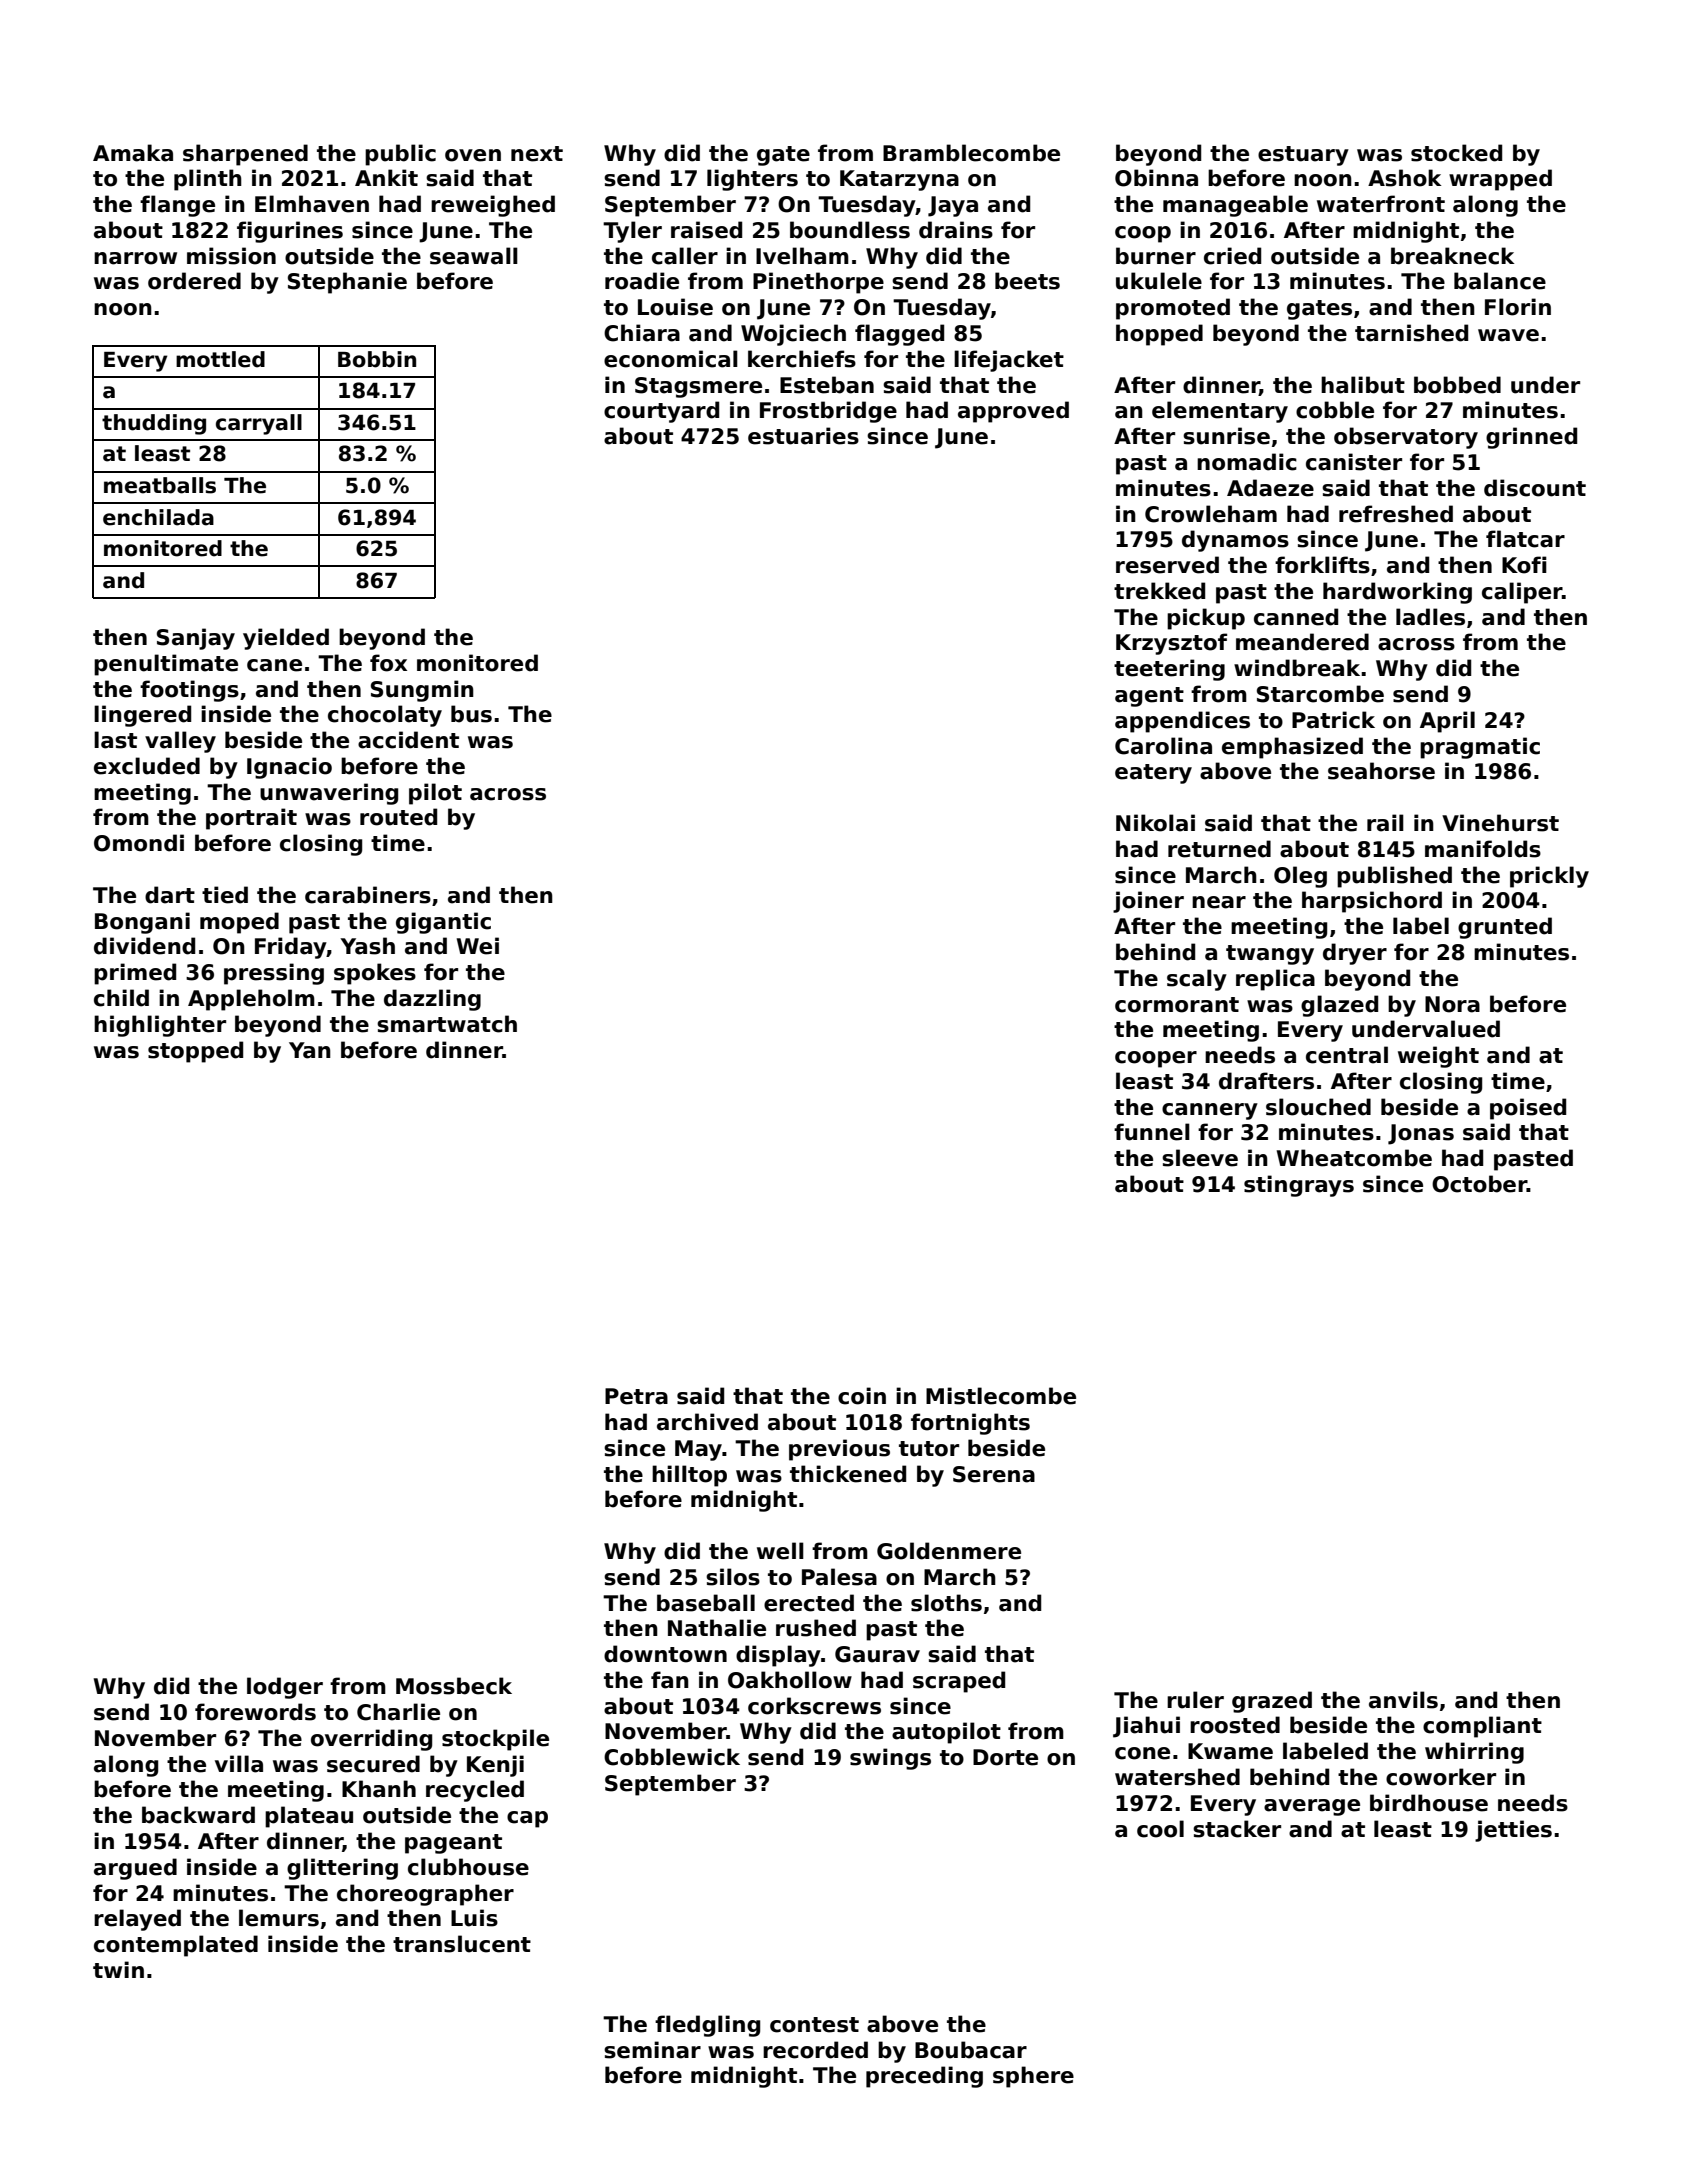  What do you see at coordinates (447, 1024) in the screenshot?
I see `smartwatch` at bounding box center [447, 1024].
